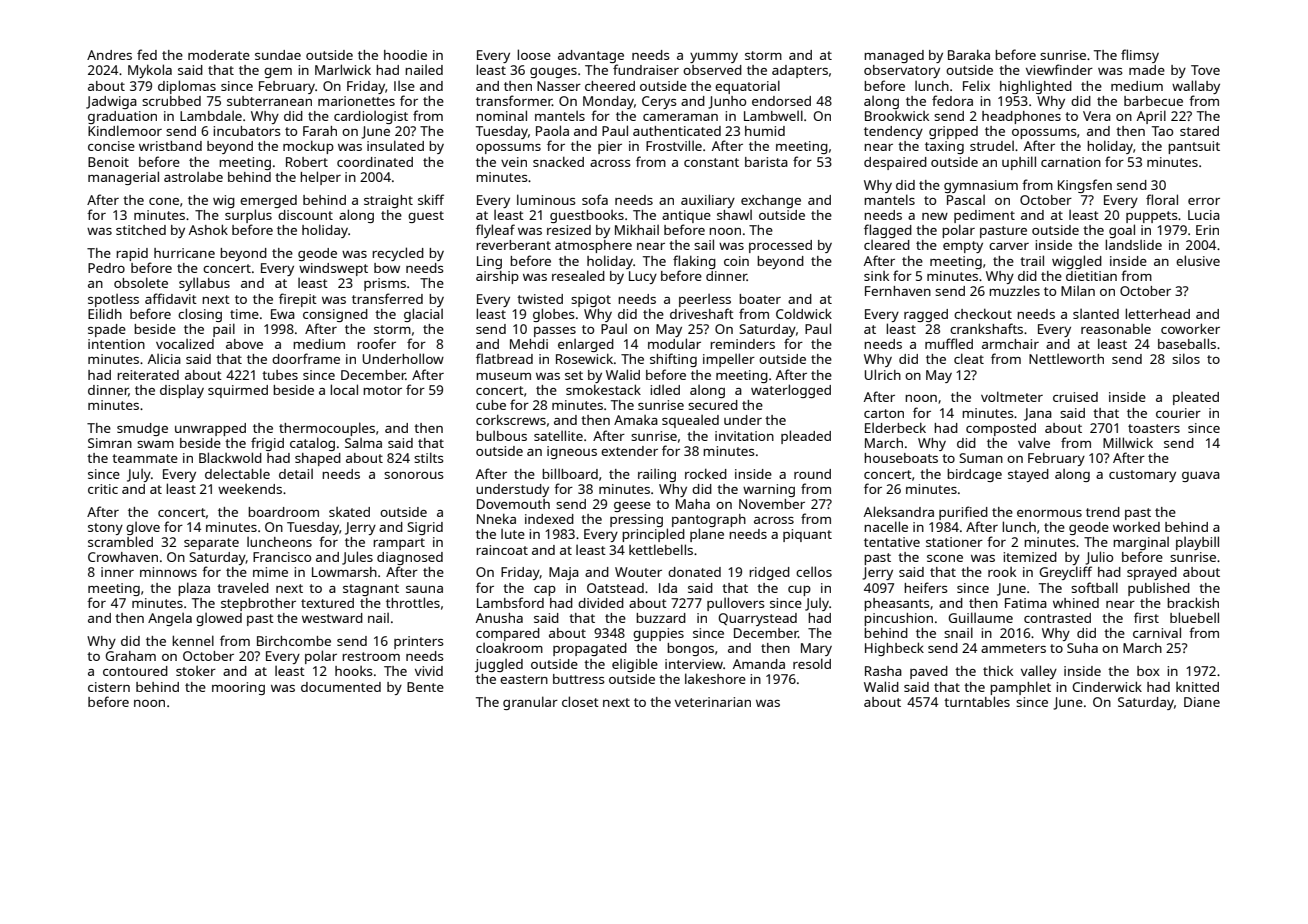  What do you see at coordinates (549, 519) in the document?
I see `indexed` at bounding box center [549, 519].
